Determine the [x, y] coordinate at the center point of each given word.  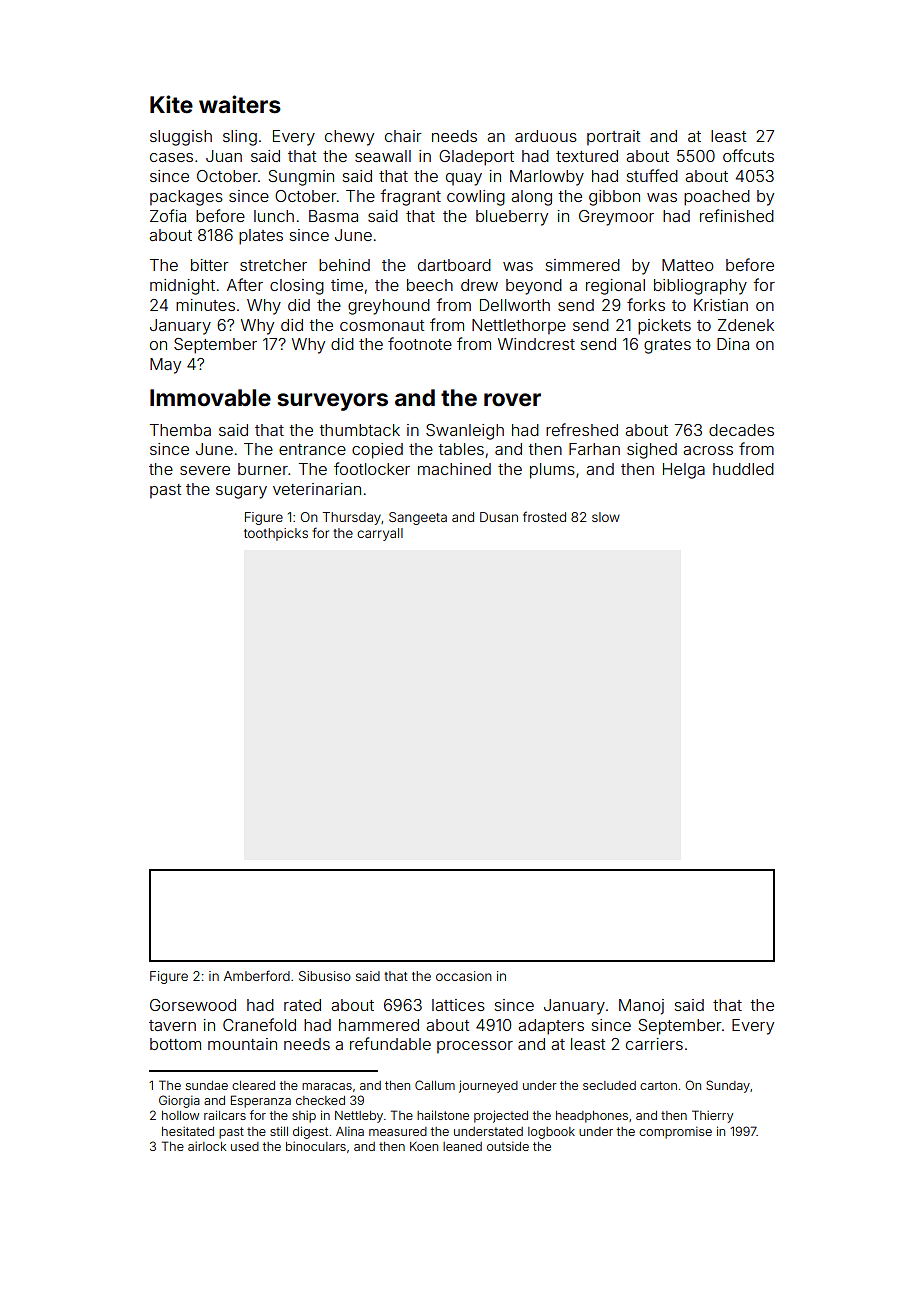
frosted [544, 516]
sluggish [181, 138]
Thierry [712, 1116]
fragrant [410, 197]
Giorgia [179, 1101]
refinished [737, 215]
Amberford [257, 976]
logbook [551, 1133]
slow [606, 517]
